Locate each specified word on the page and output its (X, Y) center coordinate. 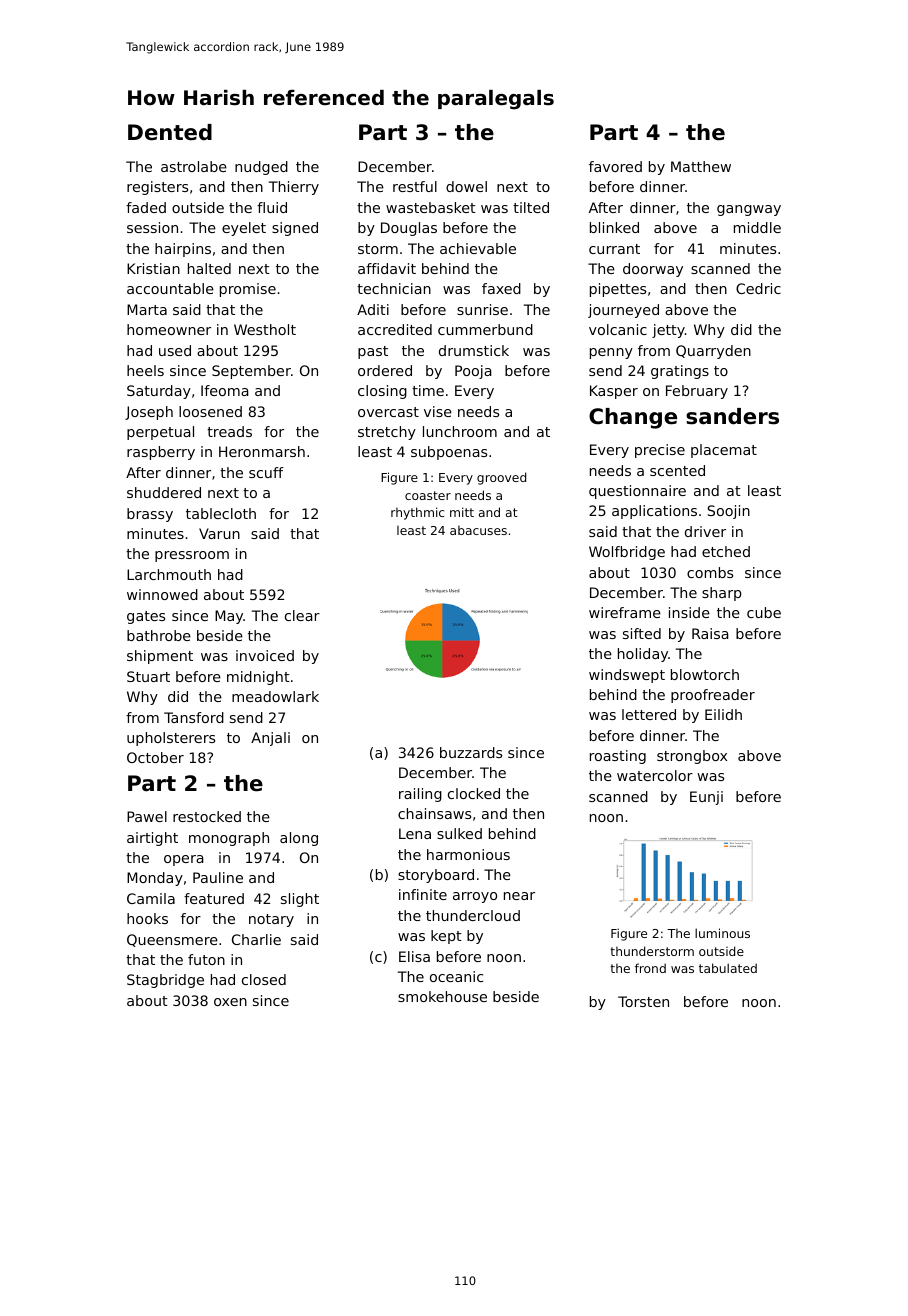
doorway (653, 270)
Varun (219, 533)
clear (302, 615)
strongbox (692, 757)
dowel (466, 186)
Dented (170, 132)
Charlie (256, 939)
